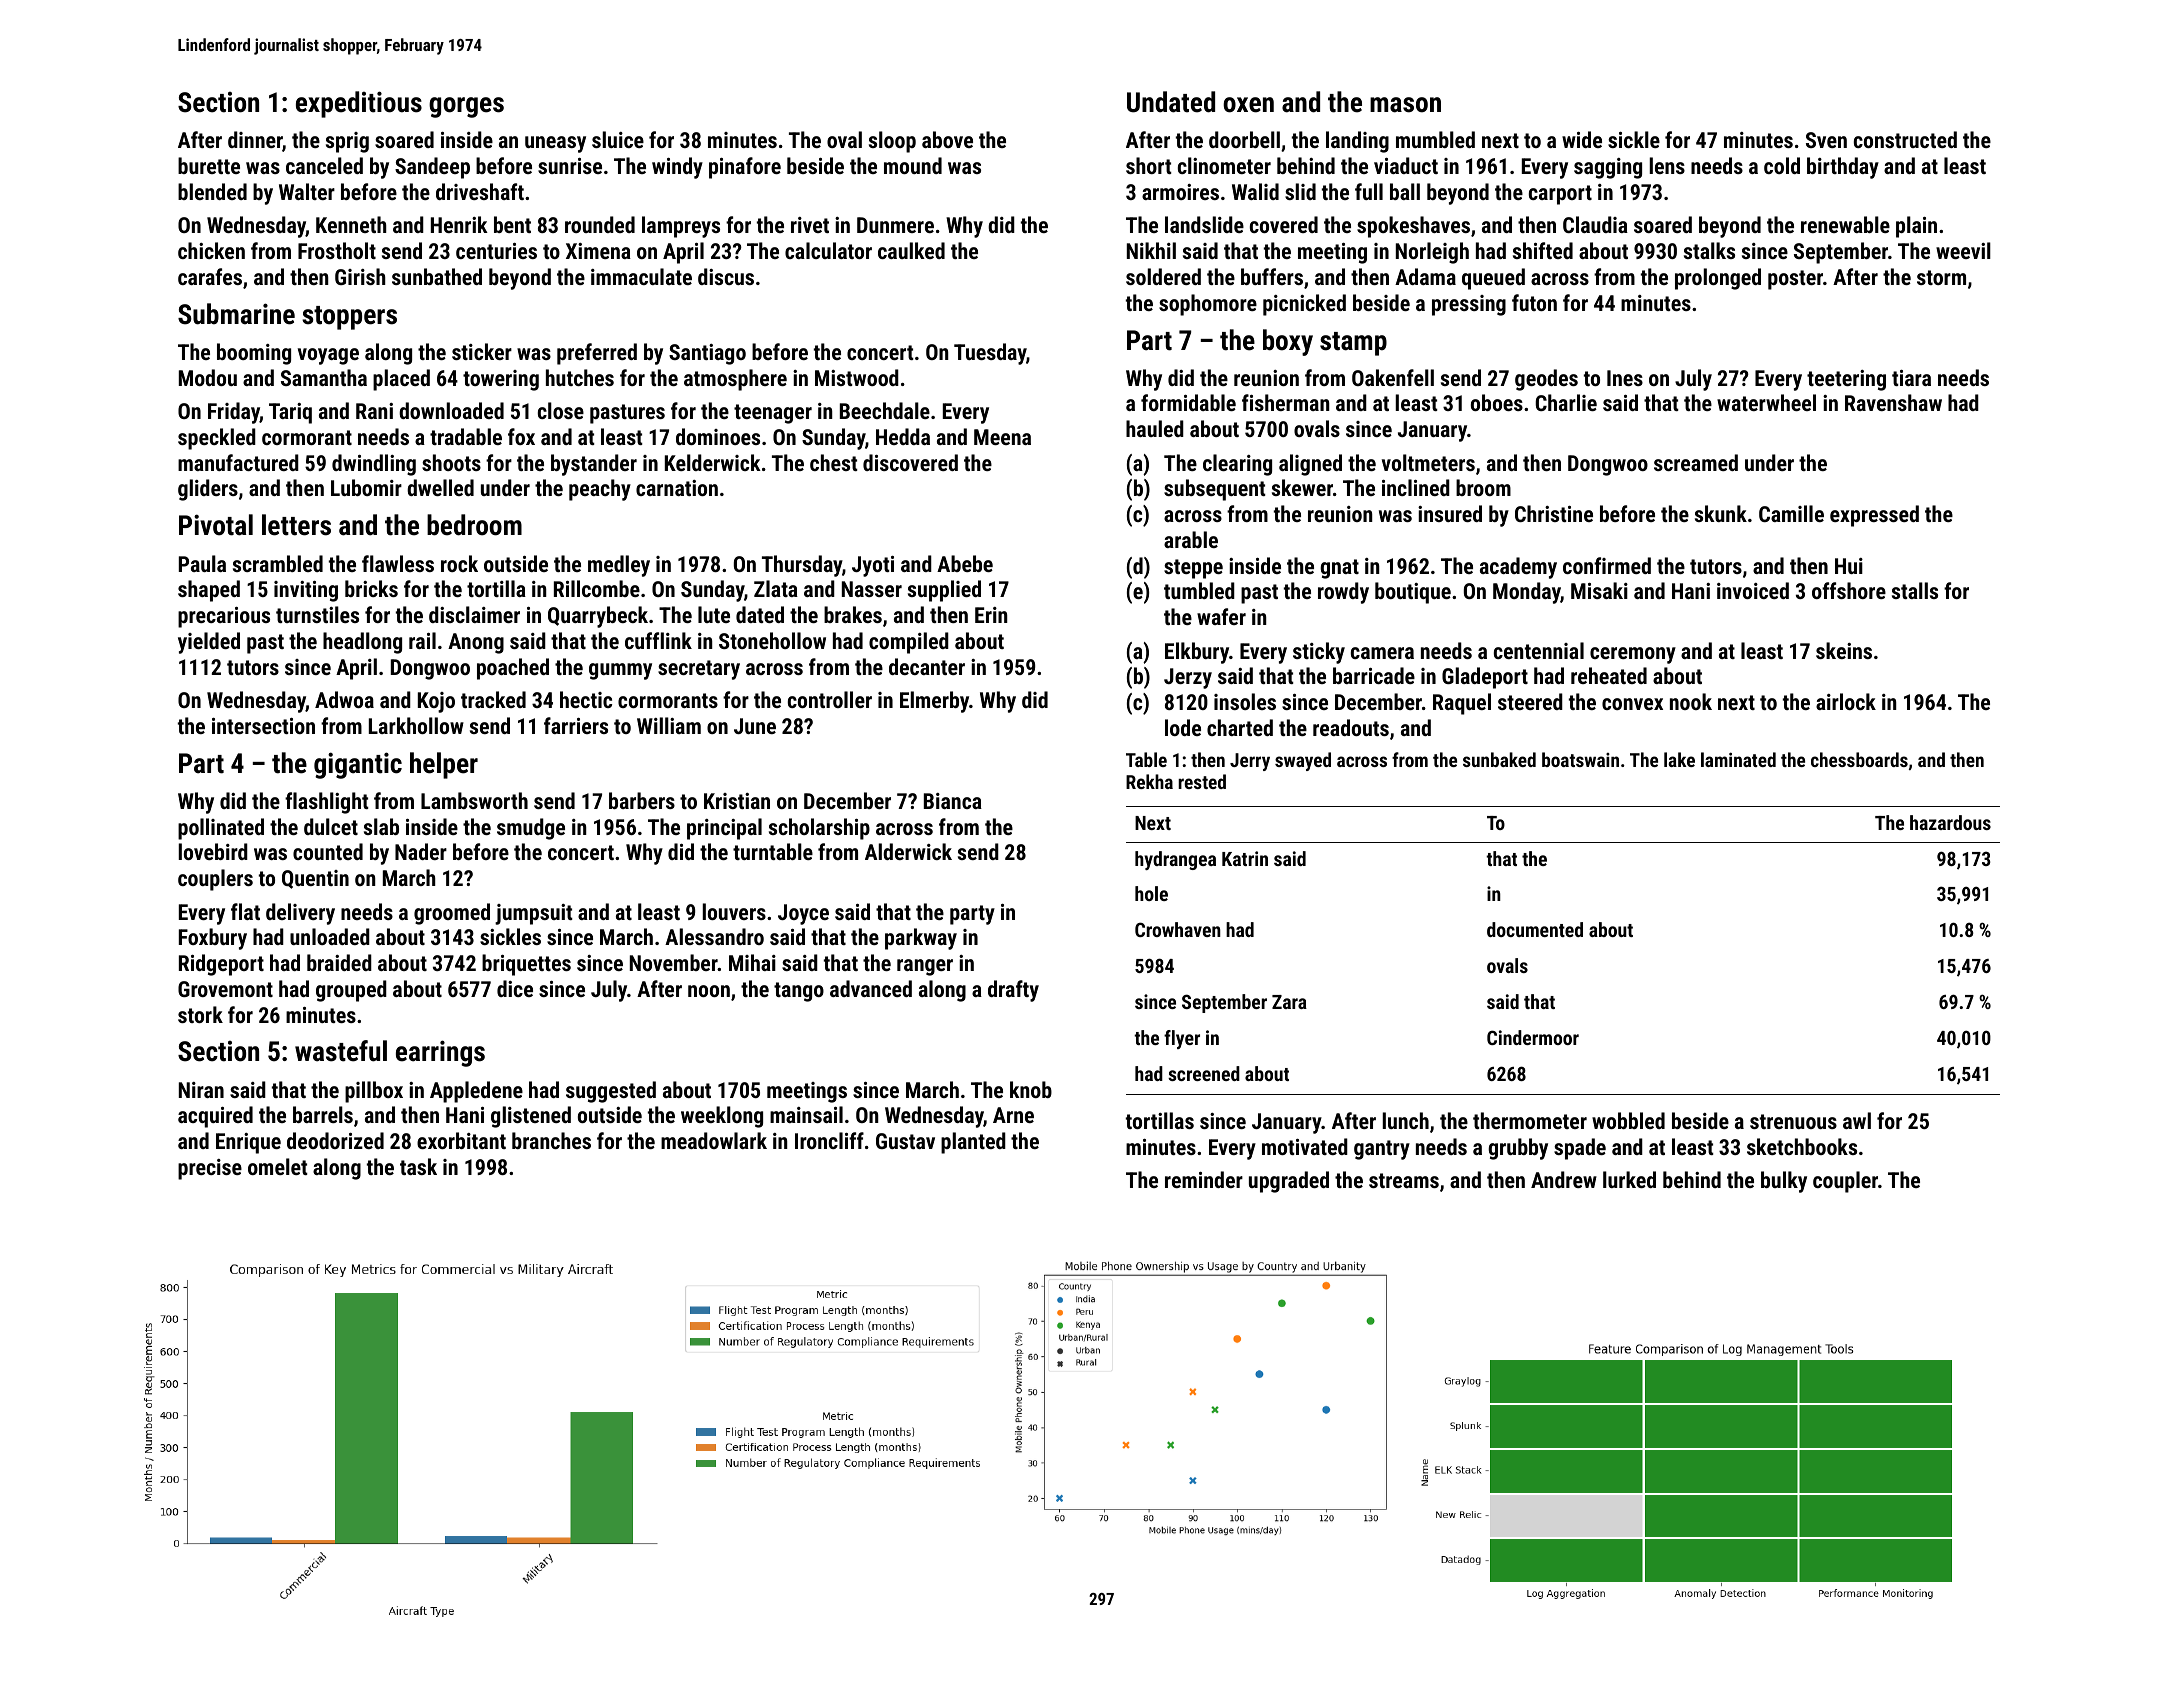  Describe the element at coordinates (208, 377) in the document. I see `Modou` at that location.
